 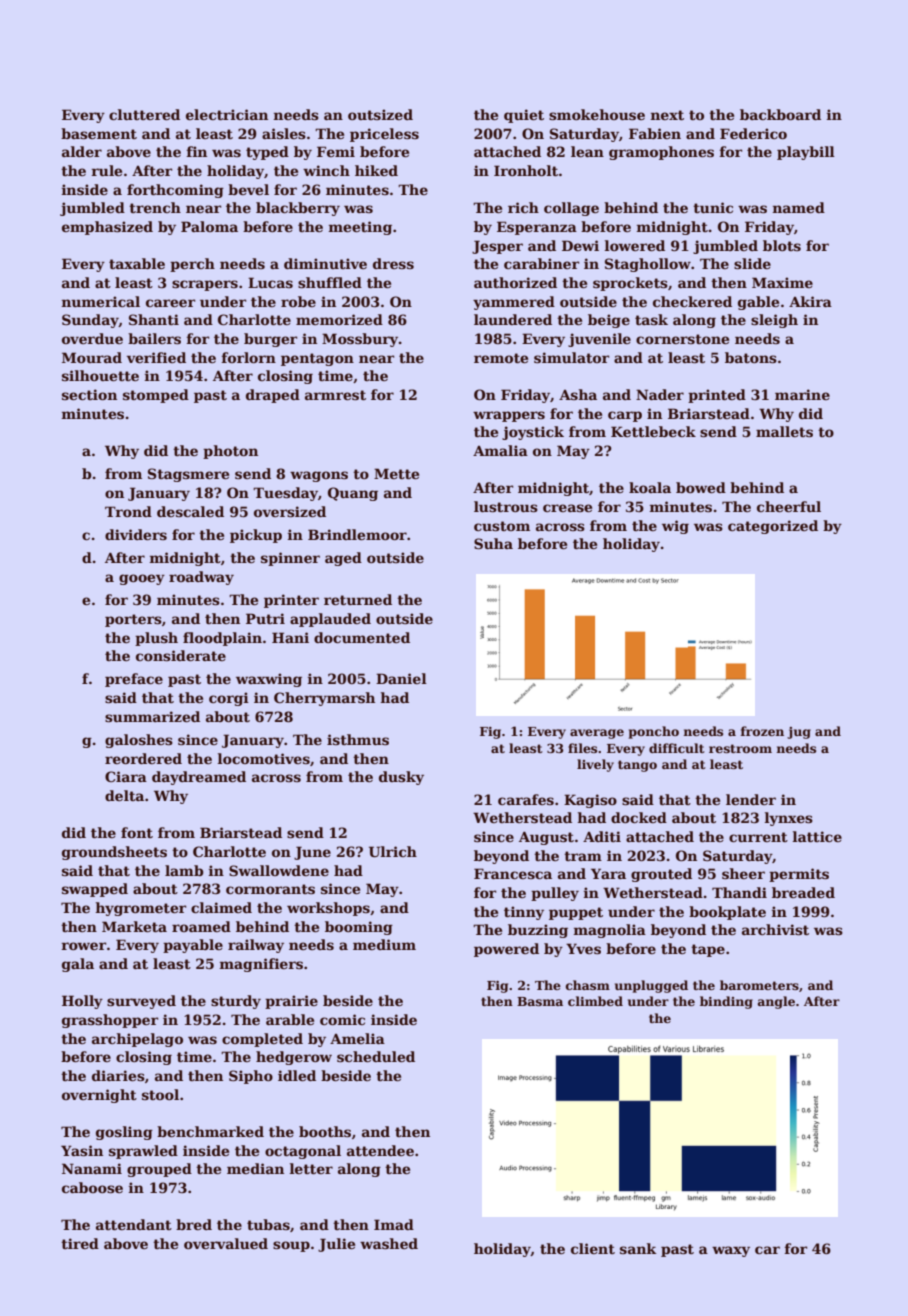 I want to click on current, so click(x=758, y=837).
